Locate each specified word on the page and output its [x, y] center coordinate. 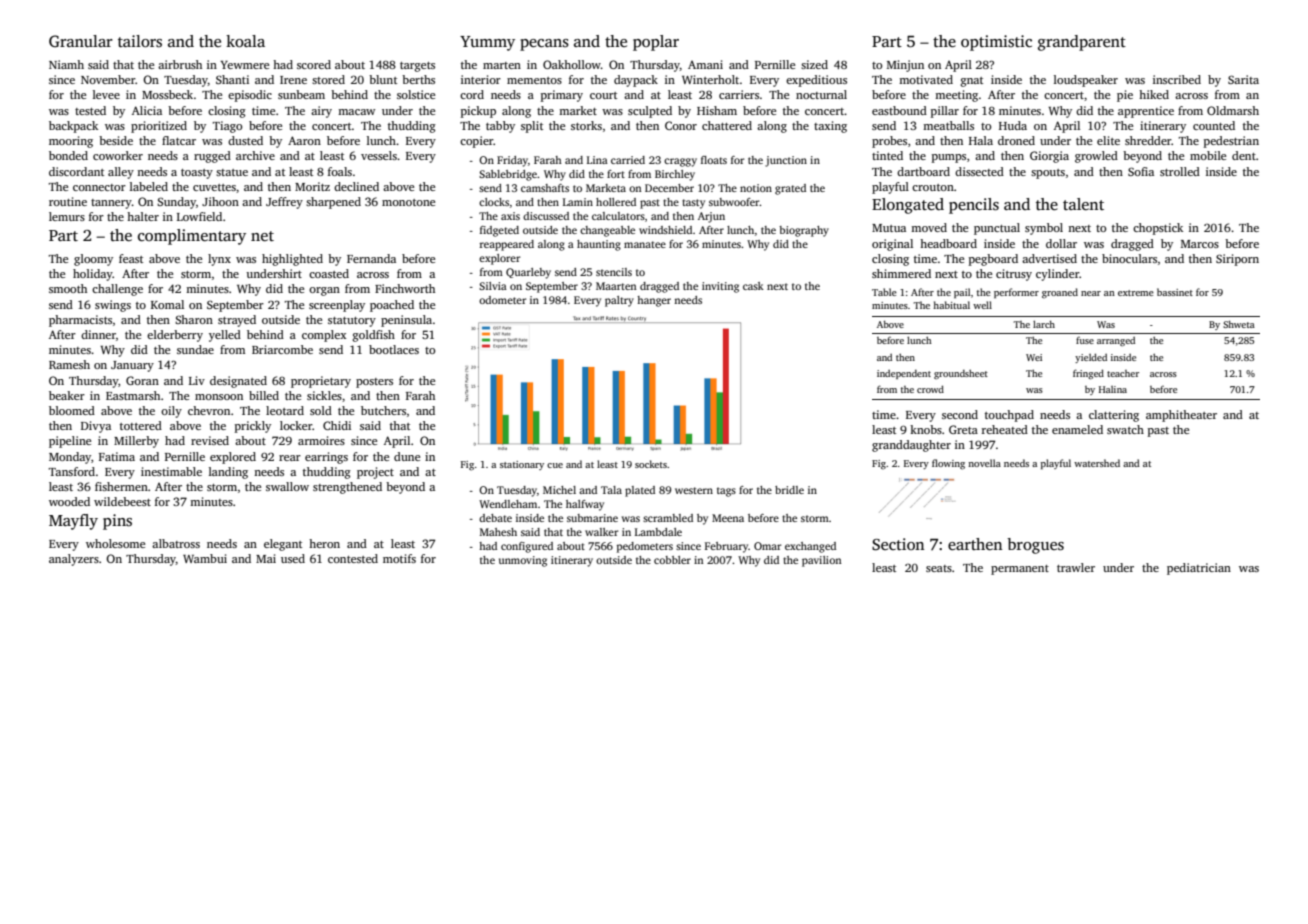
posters [374, 383]
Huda [1013, 125]
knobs [926, 429]
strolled [1180, 171]
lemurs [67, 216]
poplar [656, 43]
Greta [963, 429]
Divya [96, 427]
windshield [665, 230]
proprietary [321, 382]
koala [245, 41]
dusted [245, 140]
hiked [1154, 94]
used [293, 558]
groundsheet [961, 374]
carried [628, 160]
